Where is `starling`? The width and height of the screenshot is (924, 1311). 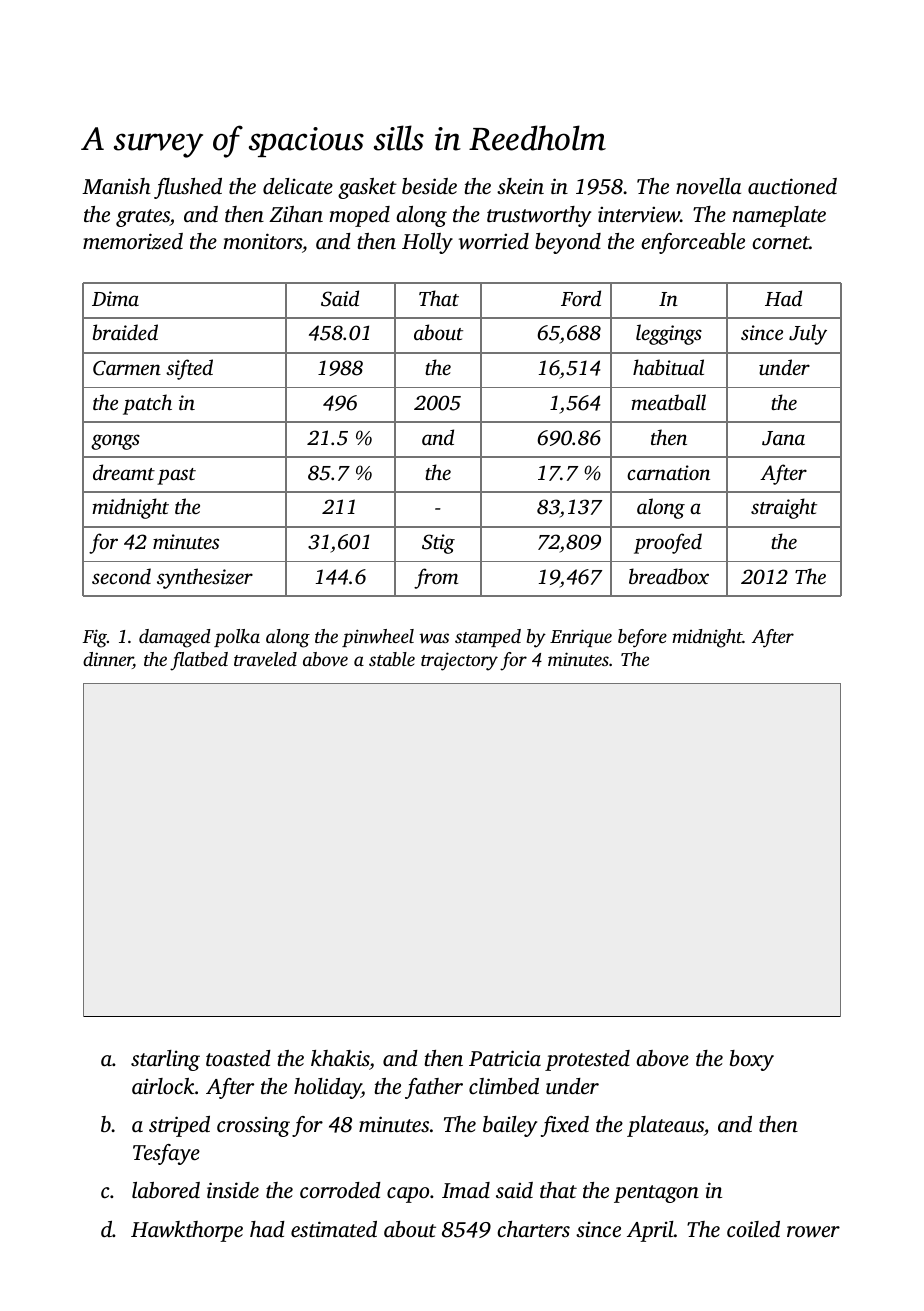 starling is located at coordinates (165, 1060).
